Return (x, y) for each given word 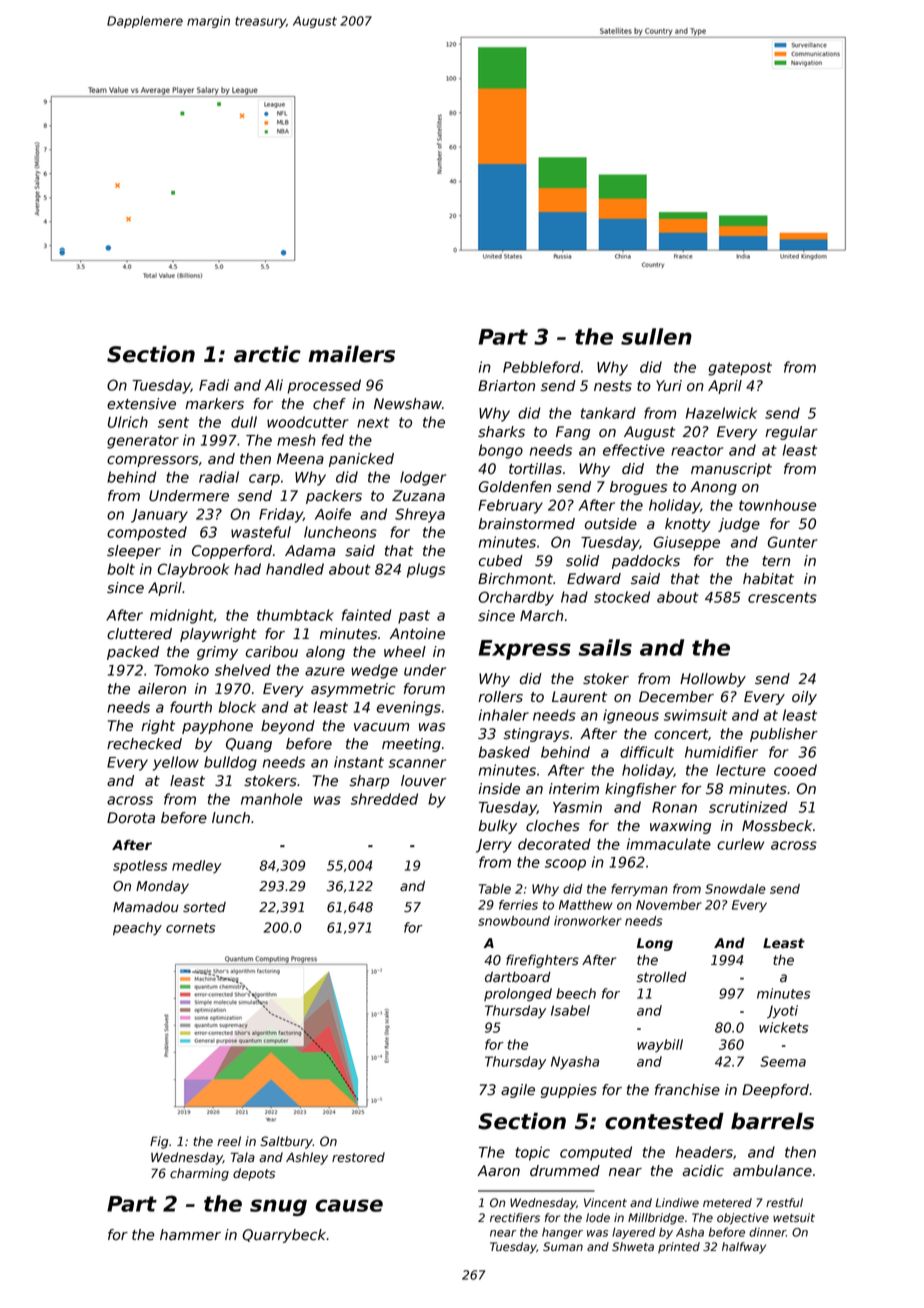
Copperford (232, 552)
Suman (563, 1247)
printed (679, 1248)
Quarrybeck (284, 1236)
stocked (622, 597)
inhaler (504, 715)
